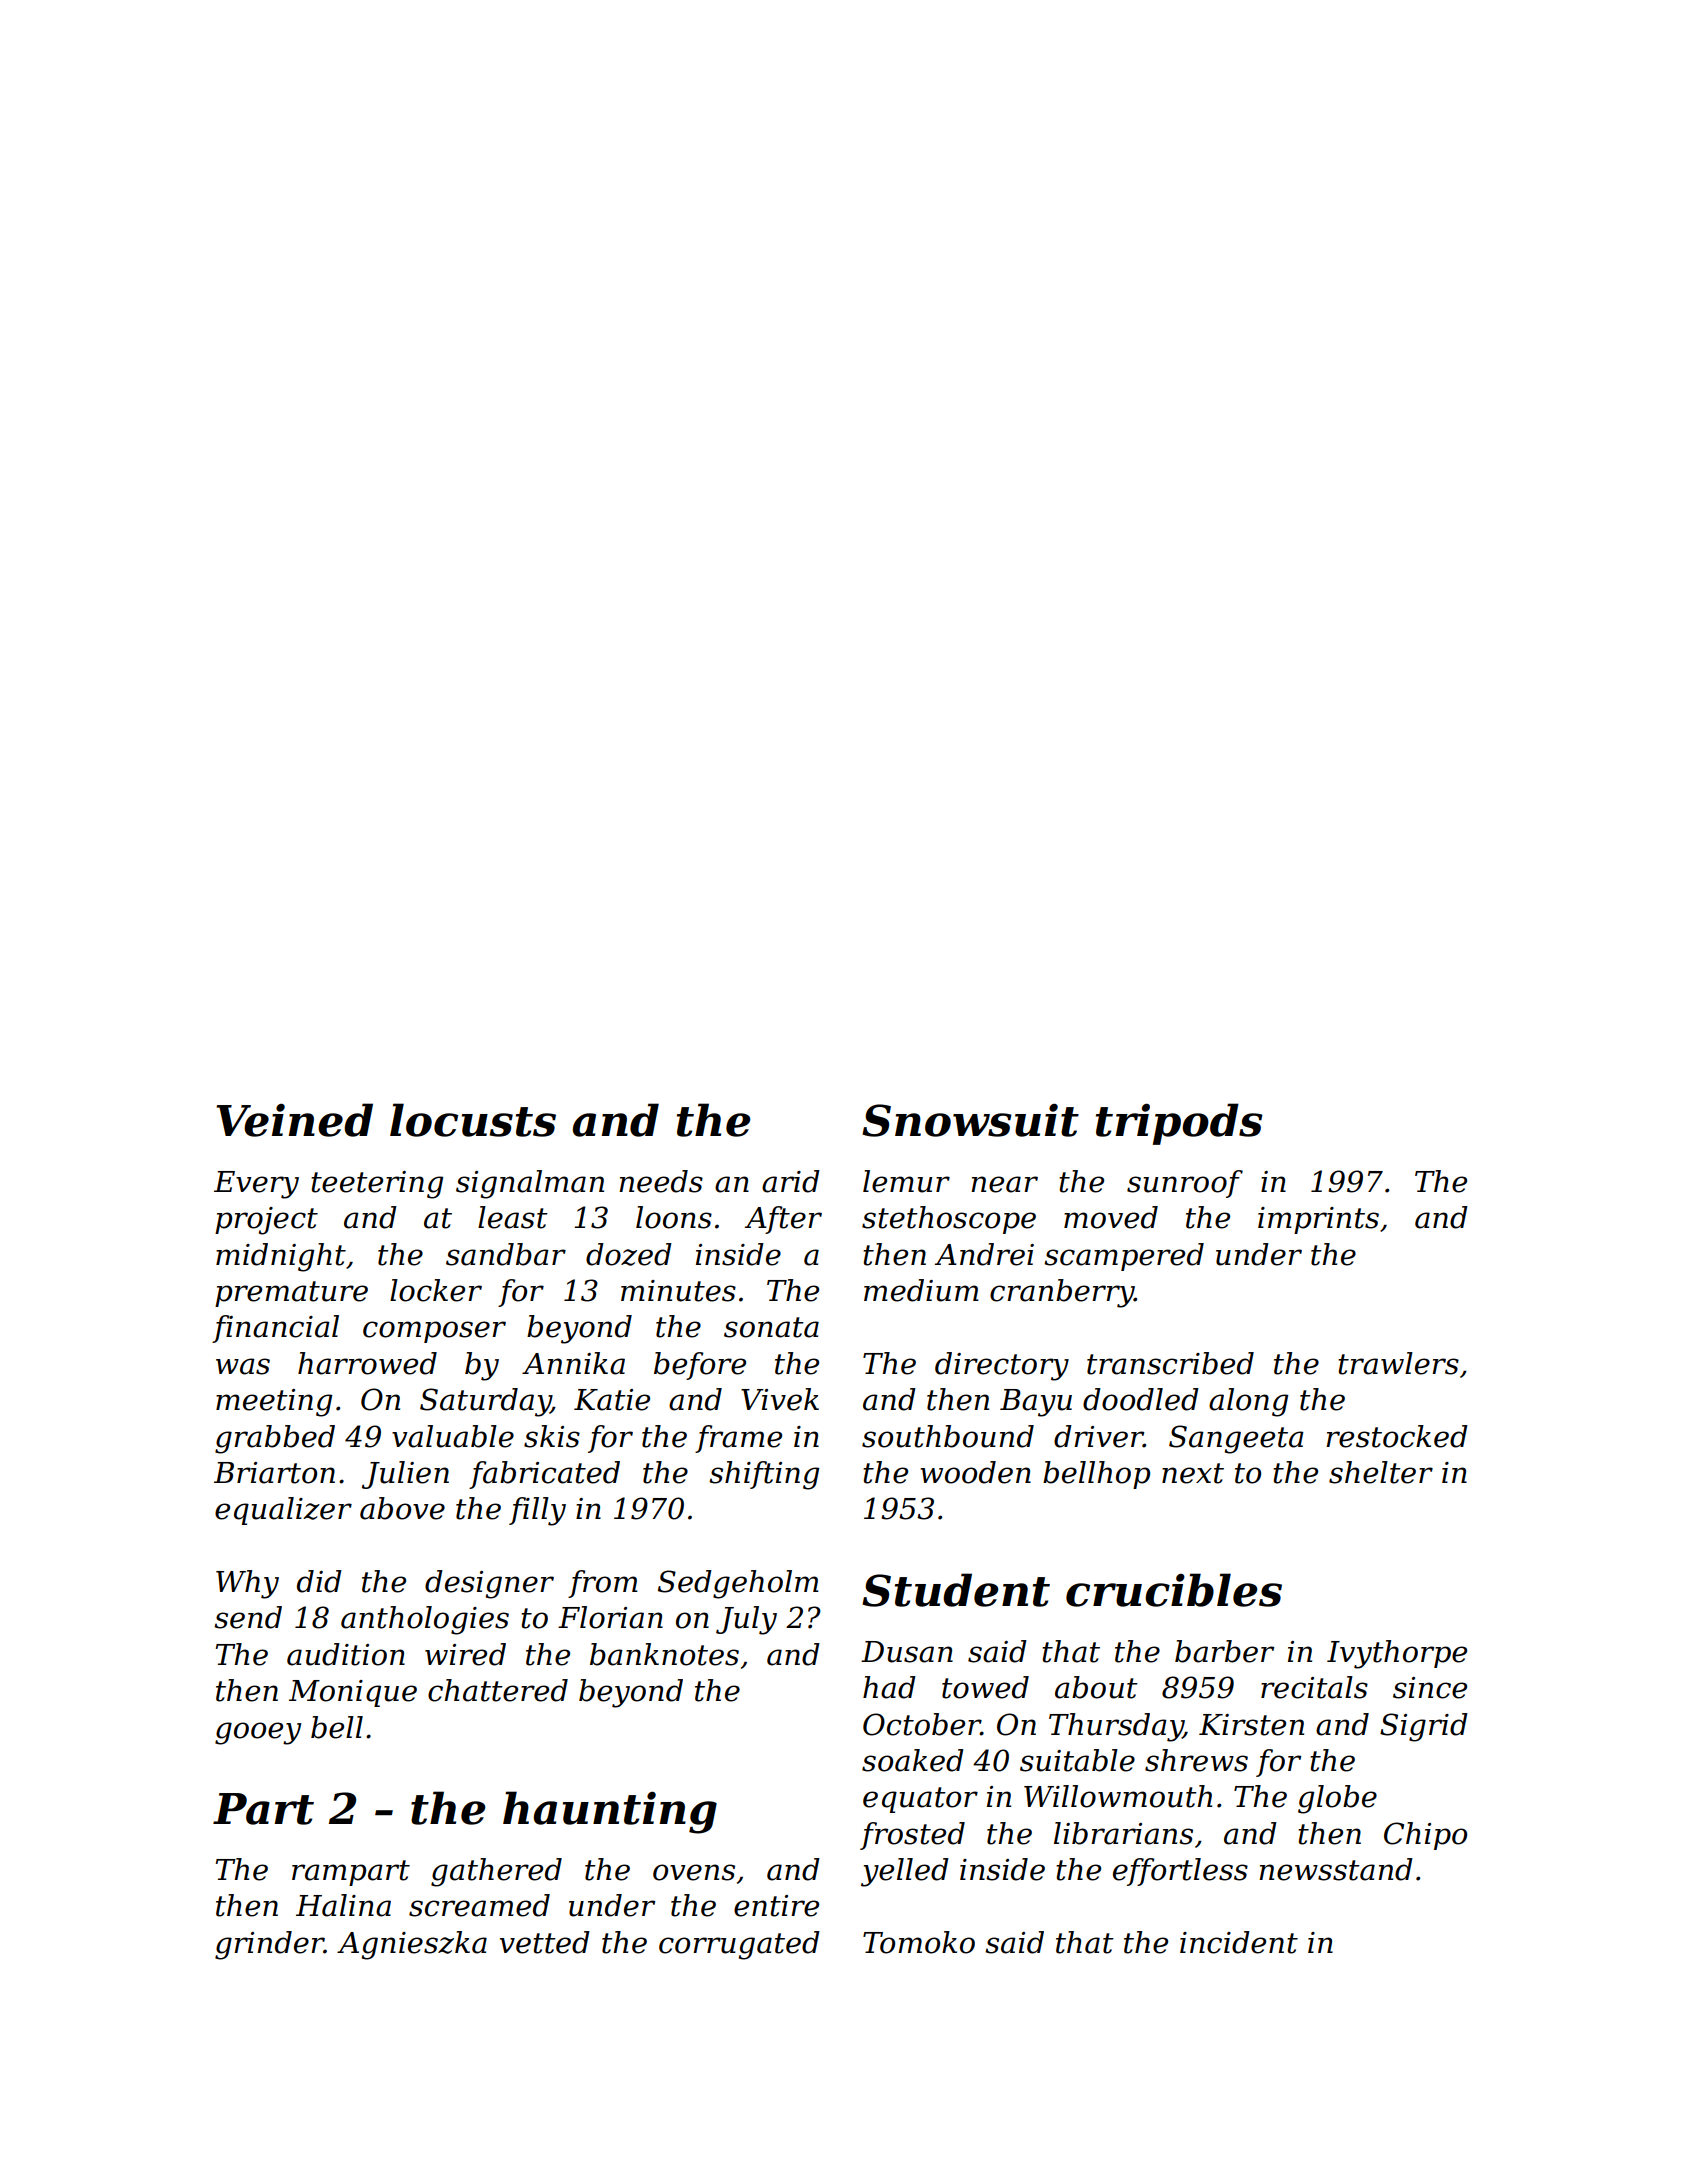 The image size is (1683, 2178). I want to click on vetted, so click(545, 1942).
